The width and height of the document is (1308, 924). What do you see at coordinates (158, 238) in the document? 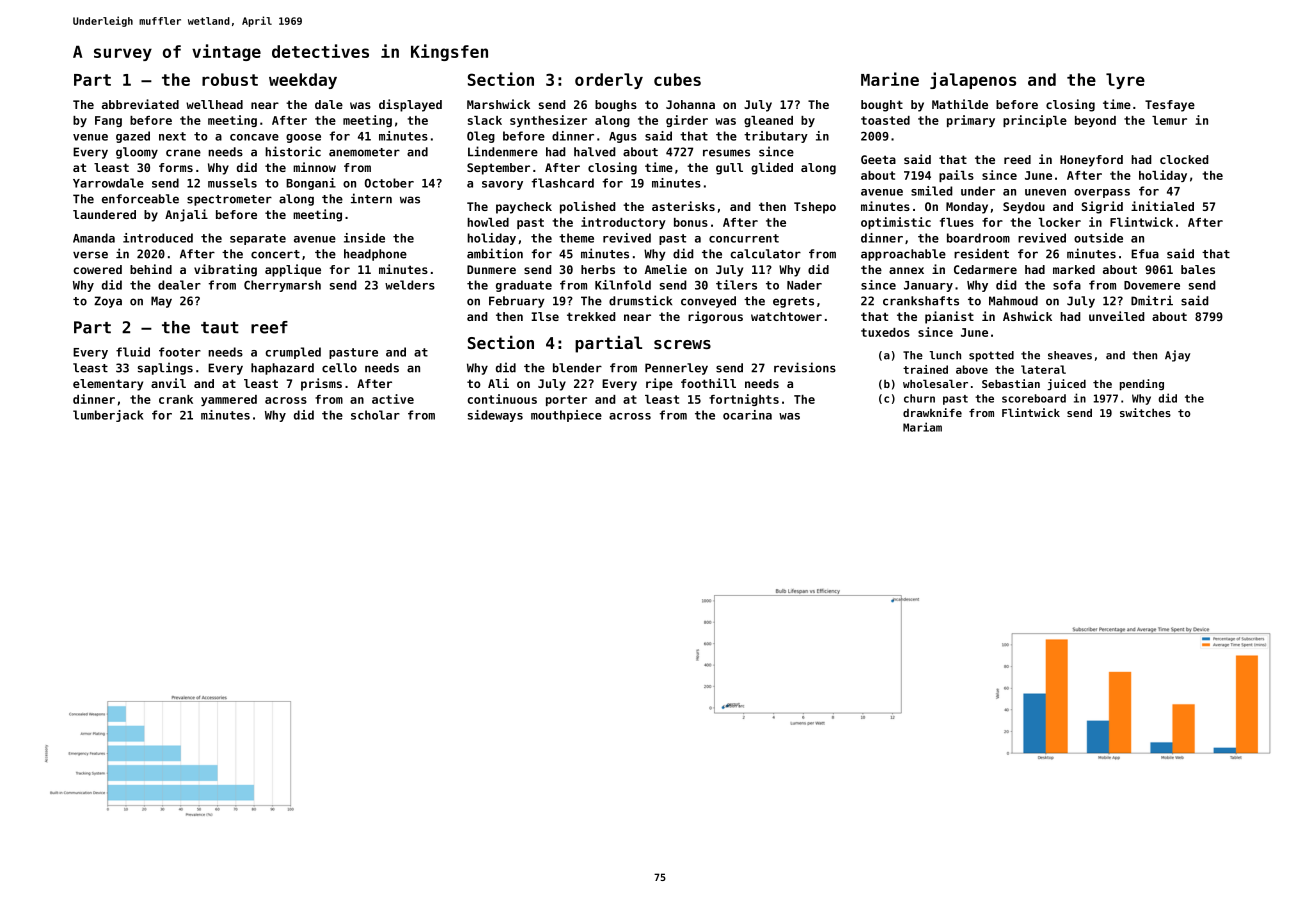
I see `introduced` at bounding box center [158, 238].
